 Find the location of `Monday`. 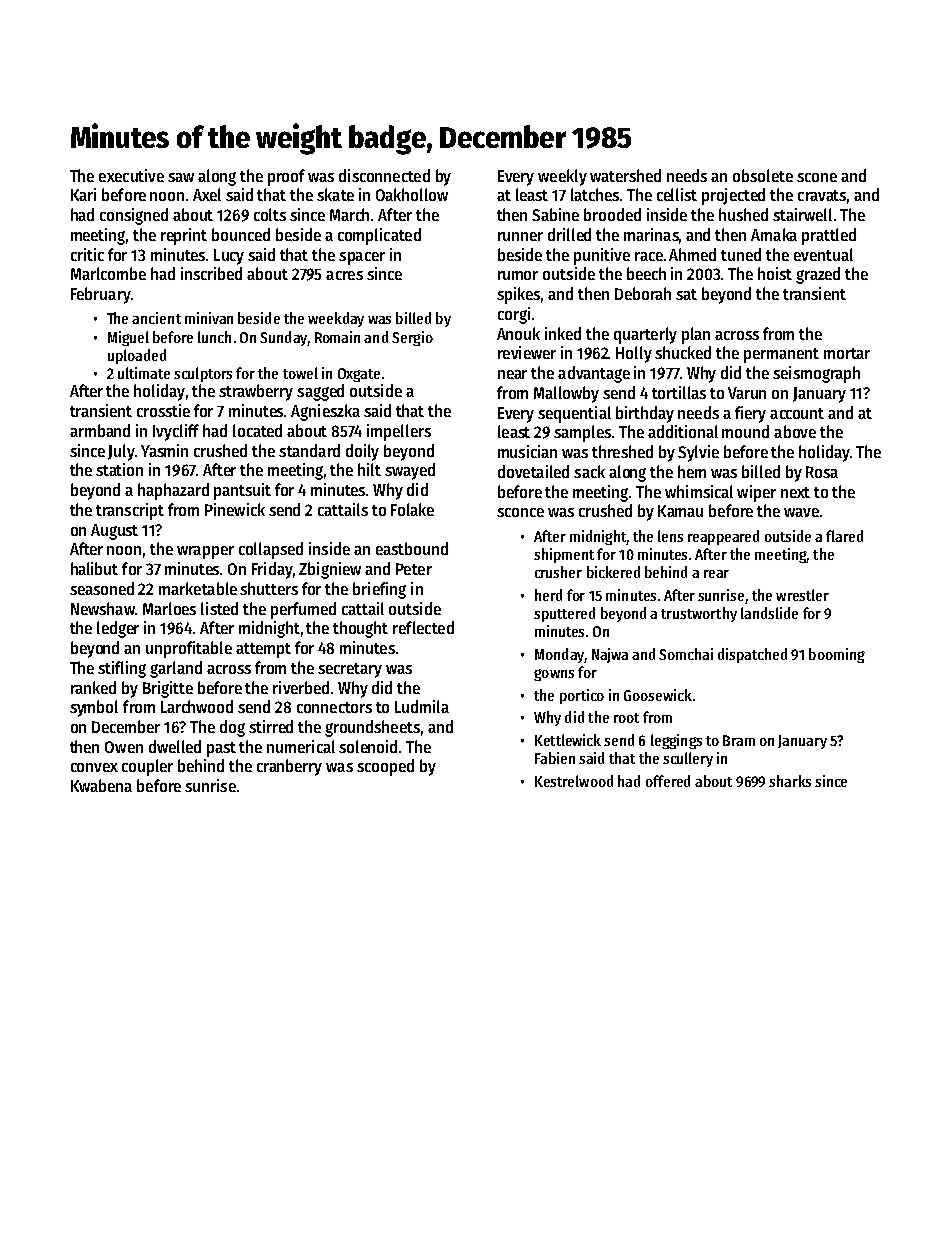

Monday is located at coordinates (559, 655).
